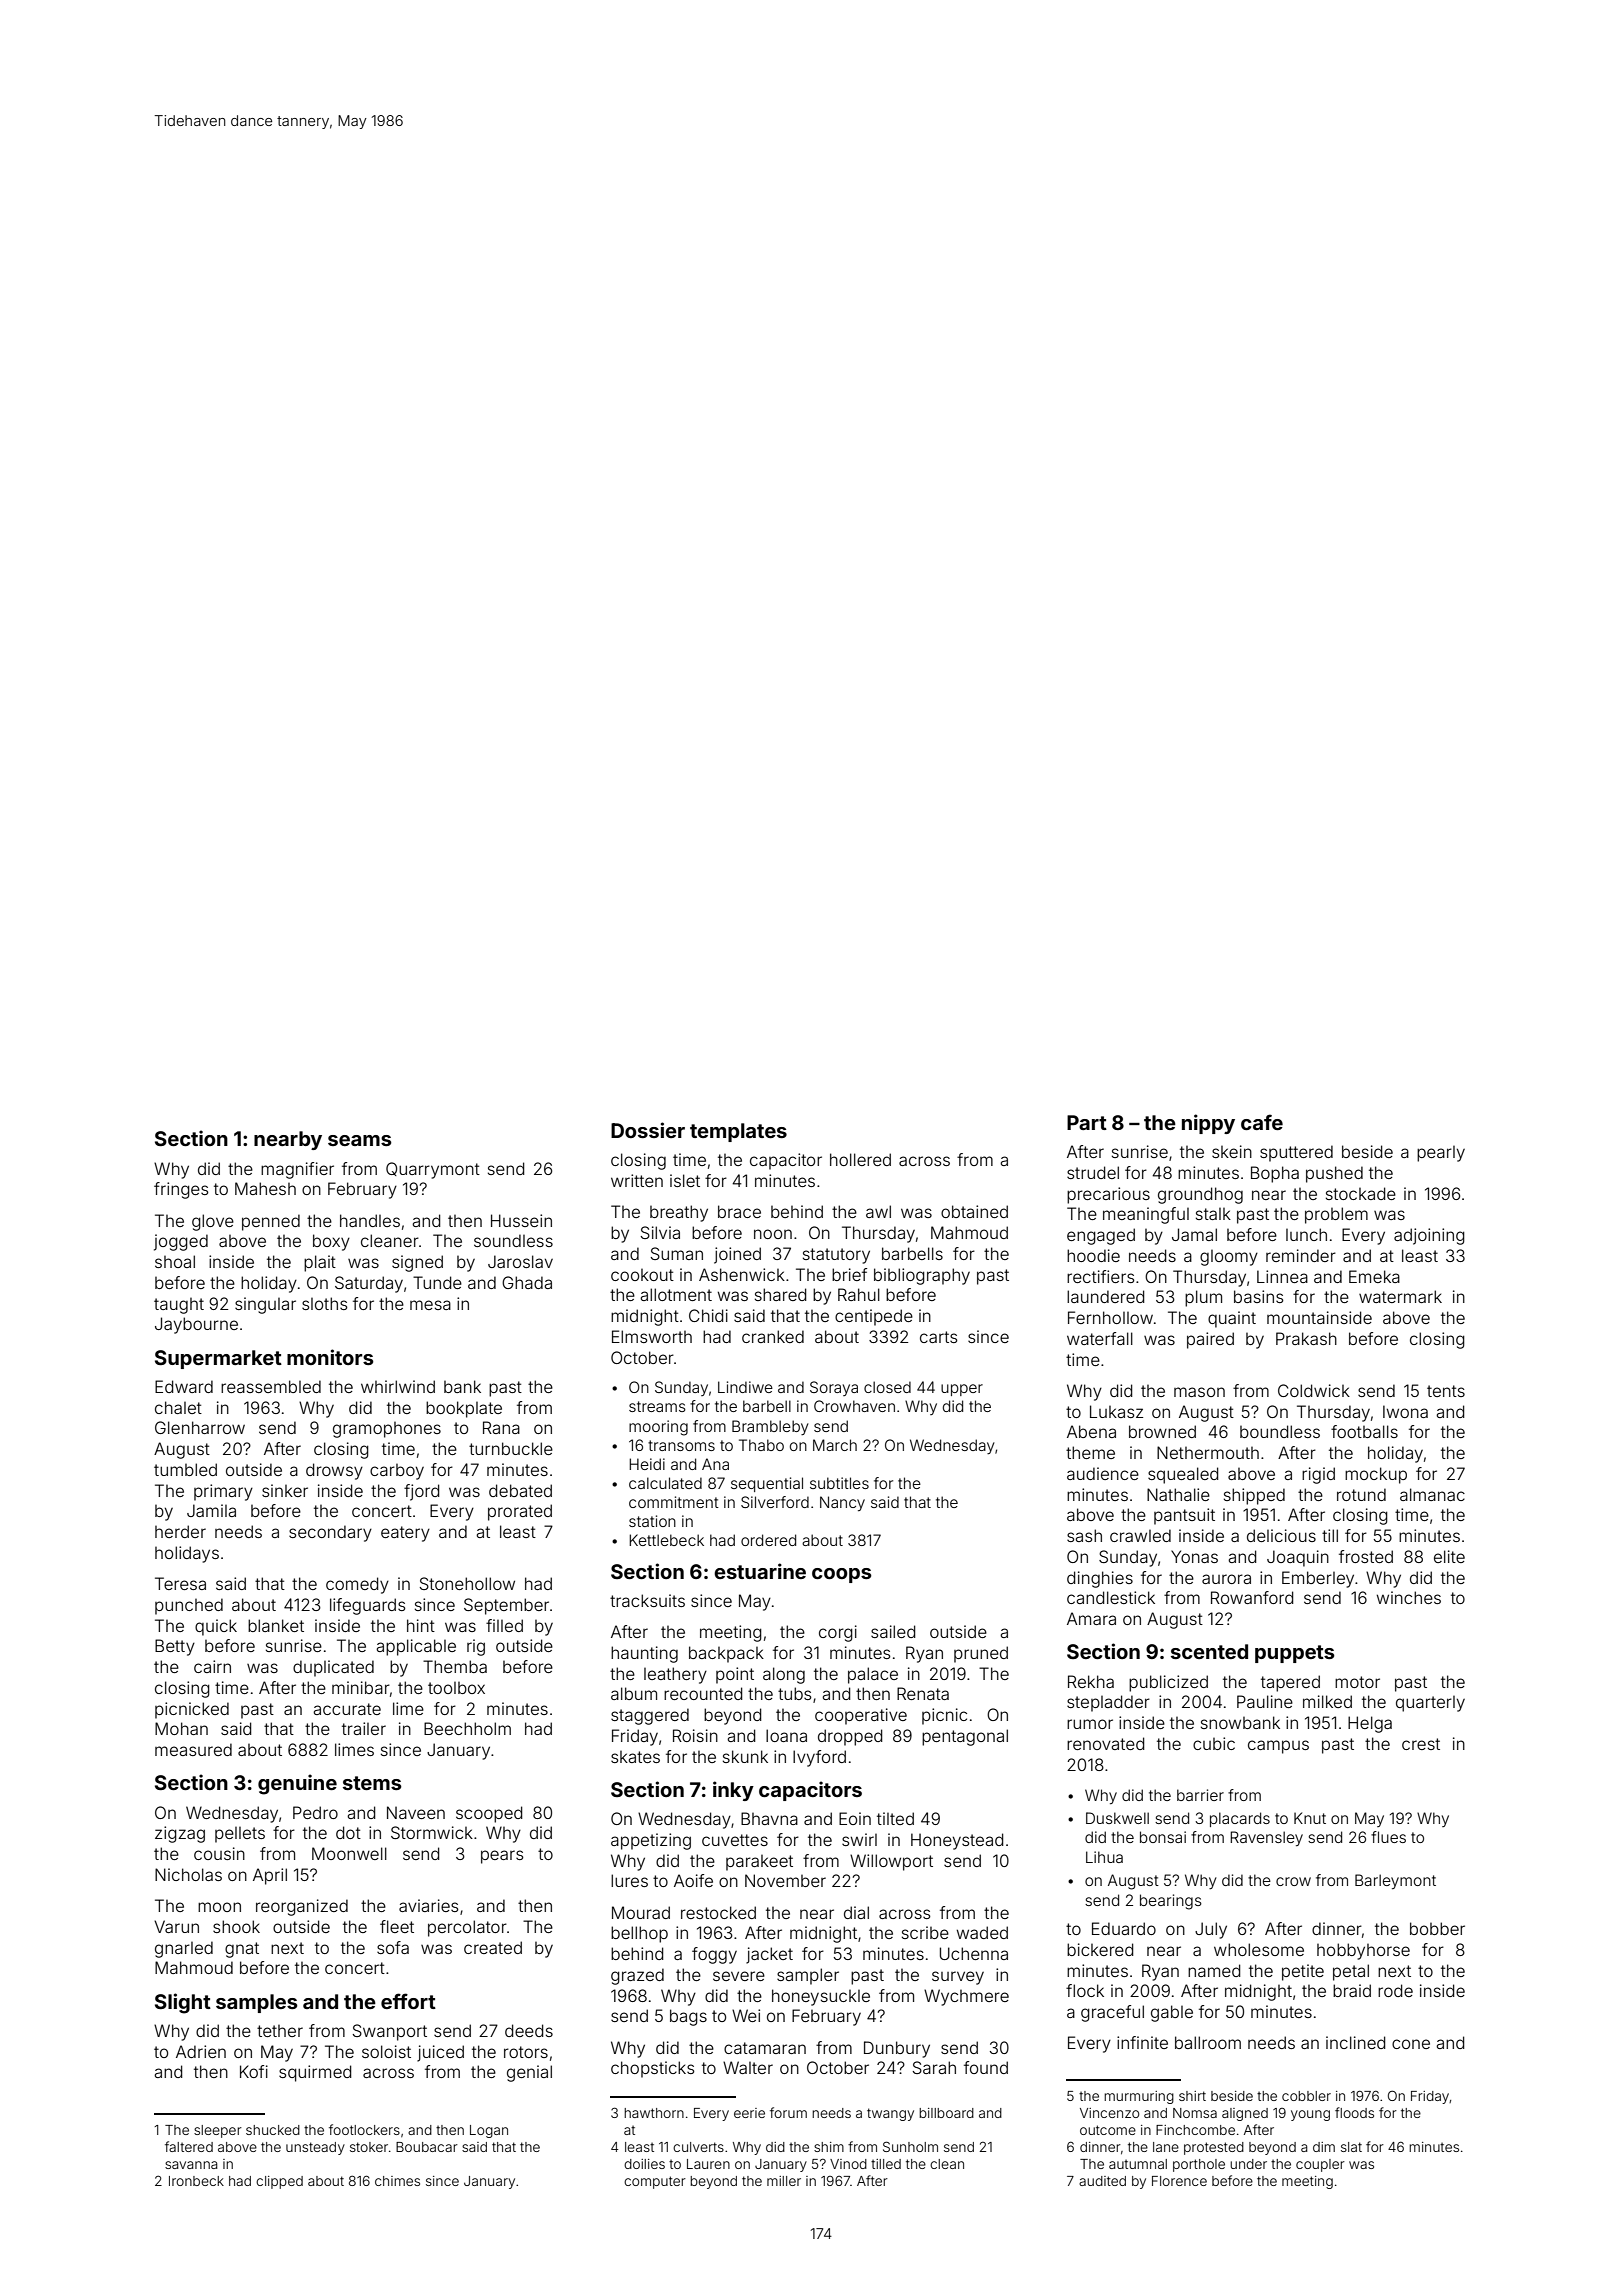 Image resolution: width=1620 pixels, height=2292 pixels. What do you see at coordinates (393, 1947) in the screenshot?
I see `sofa` at bounding box center [393, 1947].
